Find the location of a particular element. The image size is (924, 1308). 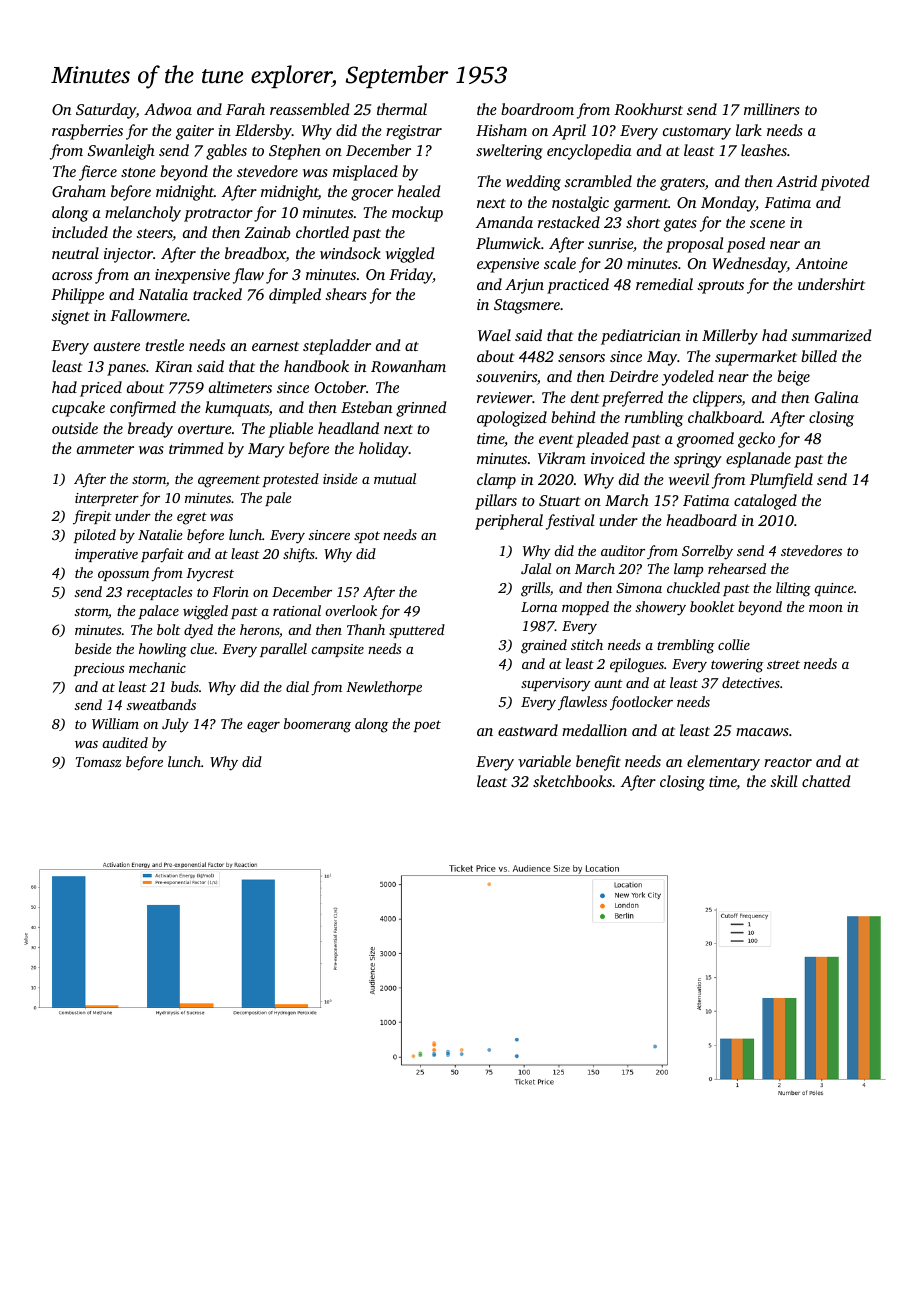

Tomasz is located at coordinates (99, 762).
